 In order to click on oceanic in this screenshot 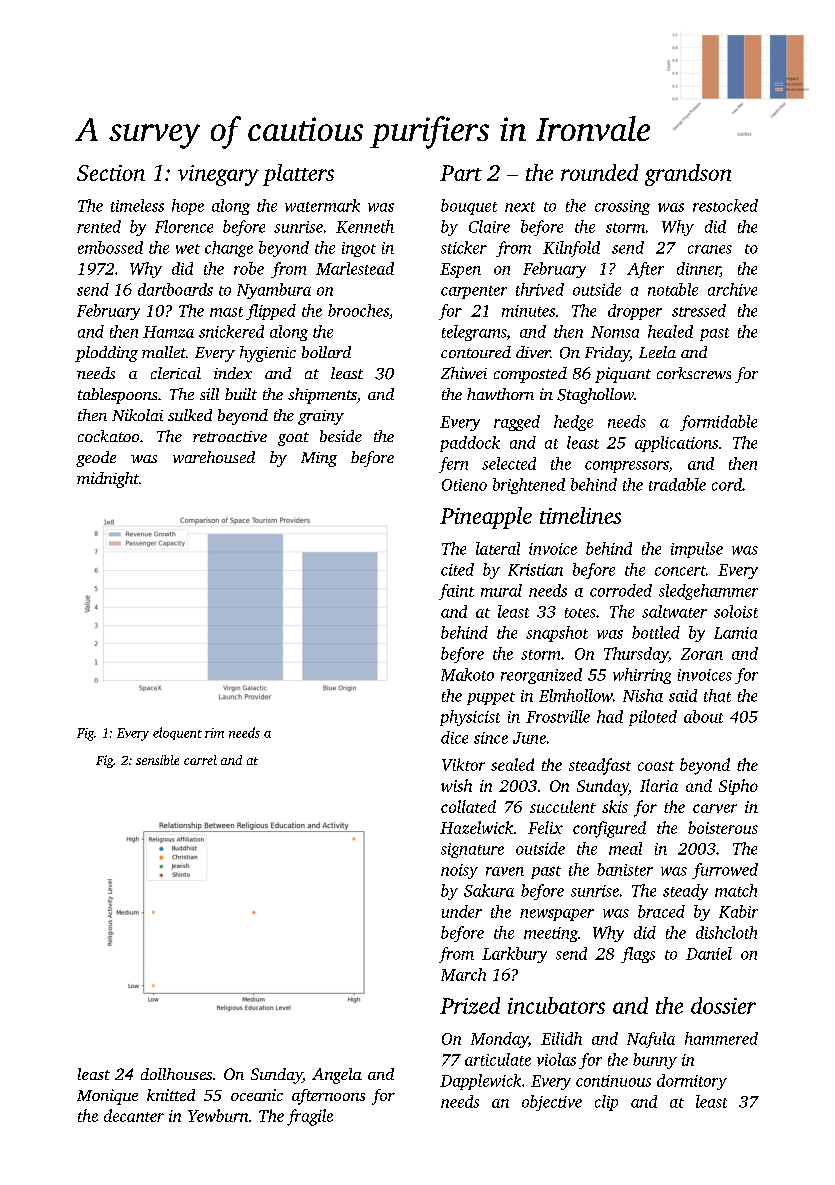, I will do `click(257, 1095)`.
